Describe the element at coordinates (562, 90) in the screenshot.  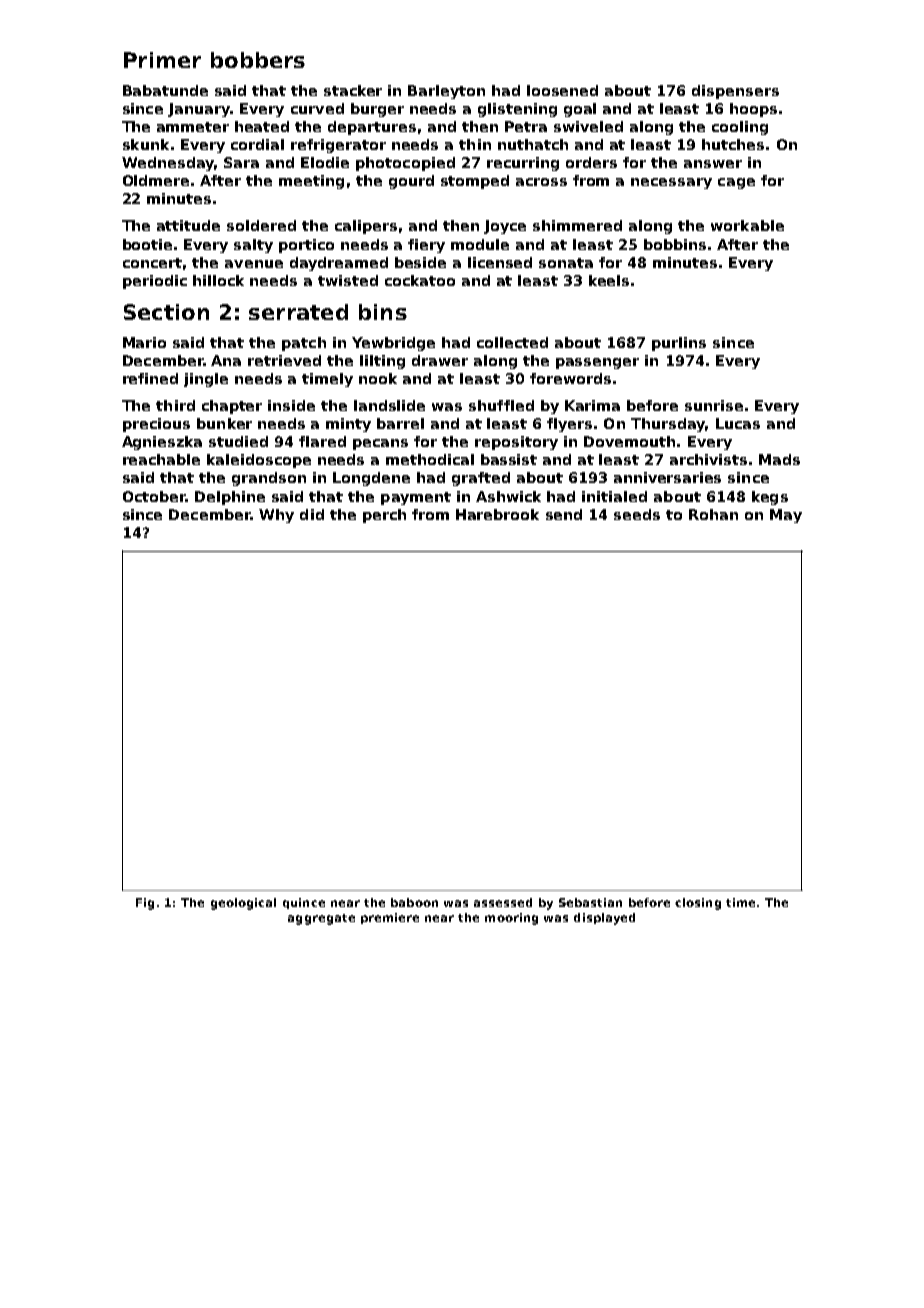
I see `loosened` at that location.
